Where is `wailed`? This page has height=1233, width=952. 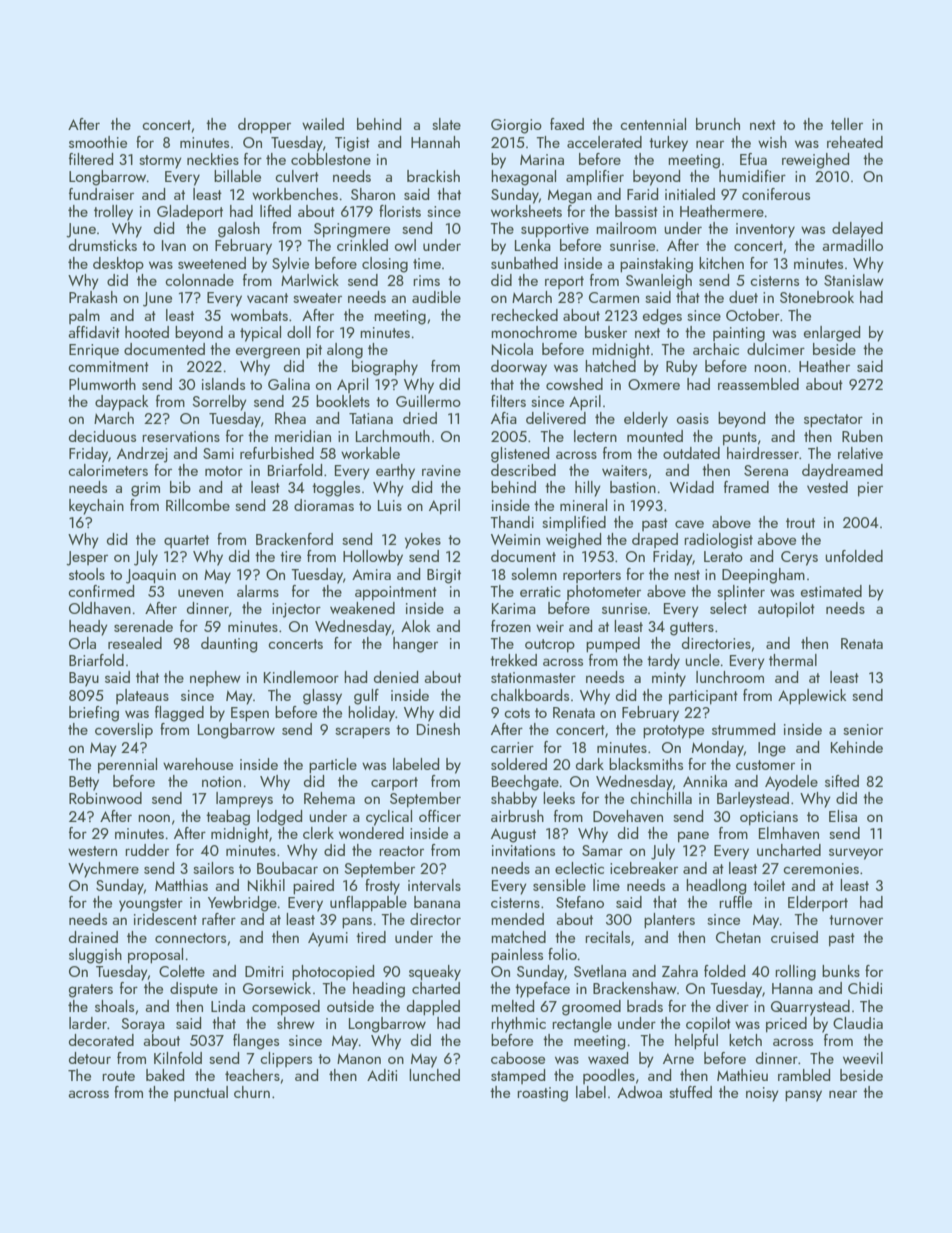 wailed is located at coordinates (323, 124).
